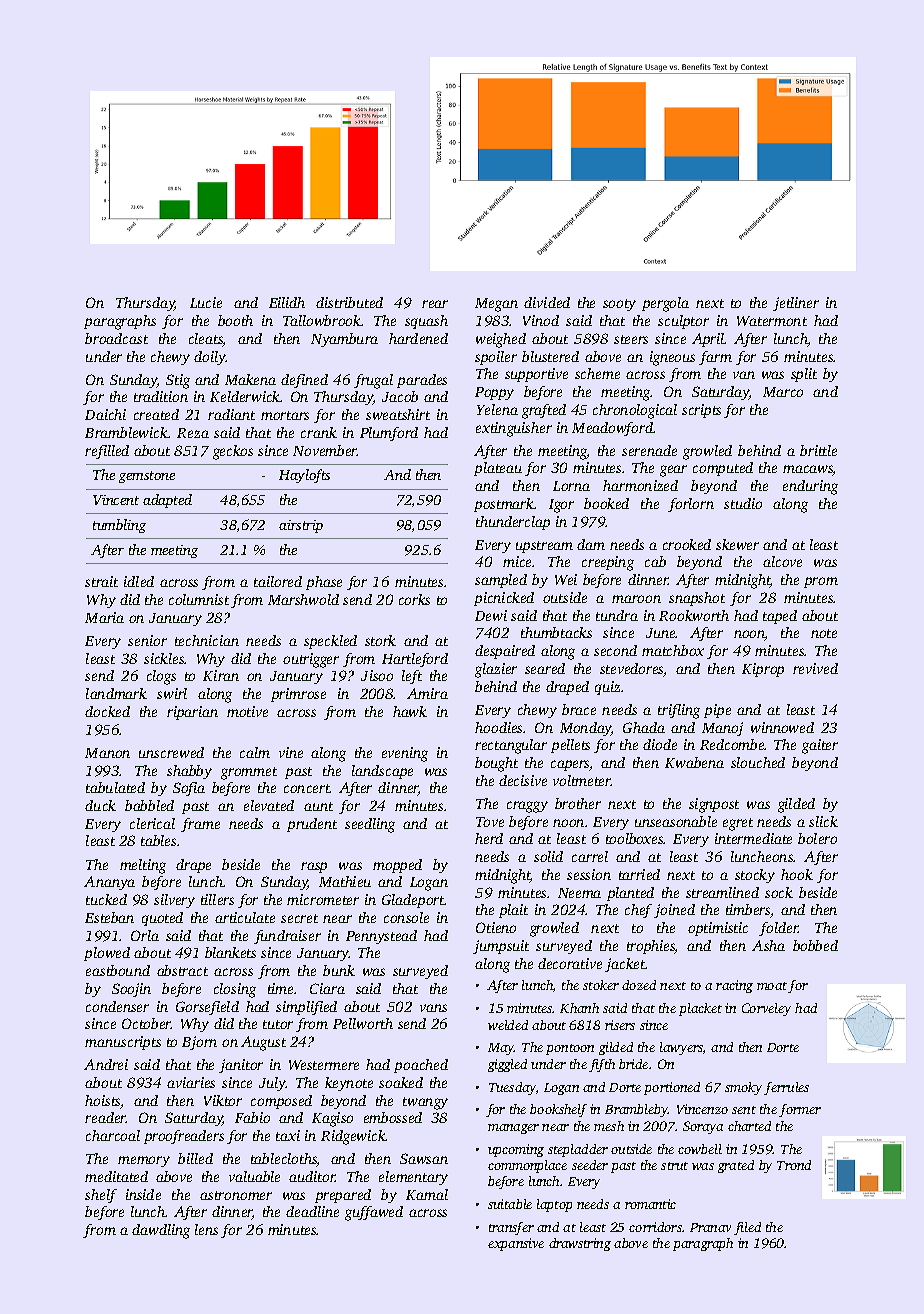 Image resolution: width=924 pixels, height=1314 pixels. I want to click on blustered, so click(550, 356).
